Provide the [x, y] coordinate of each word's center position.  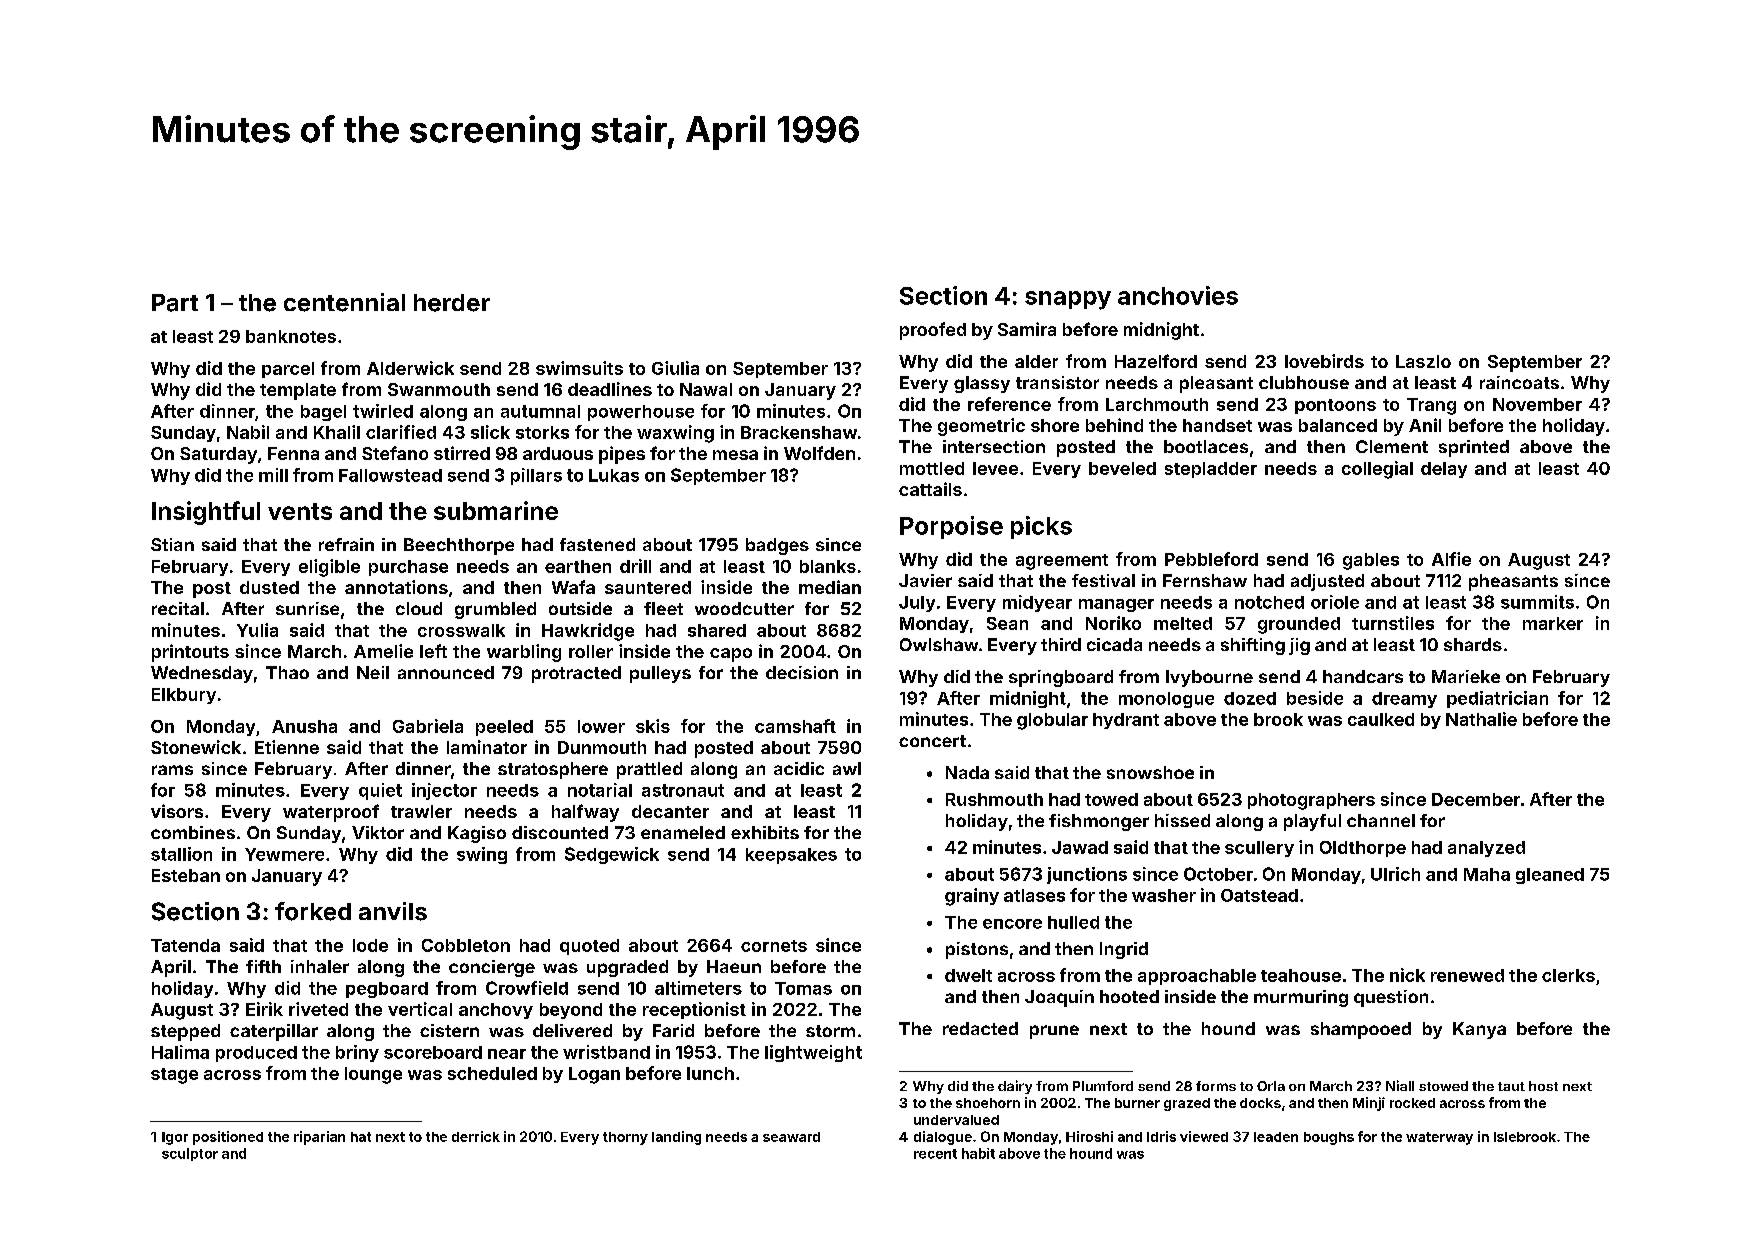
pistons [977, 950]
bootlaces [1206, 446]
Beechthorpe [459, 546]
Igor [175, 1138]
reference [1009, 404]
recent [935, 1154]
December [1476, 799]
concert [932, 741]
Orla [1271, 1086]
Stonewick [196, 747]
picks [1041, 527]
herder [452, 303]
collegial [1377, 470]
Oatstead [1259, 895]
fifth [263, 966]
